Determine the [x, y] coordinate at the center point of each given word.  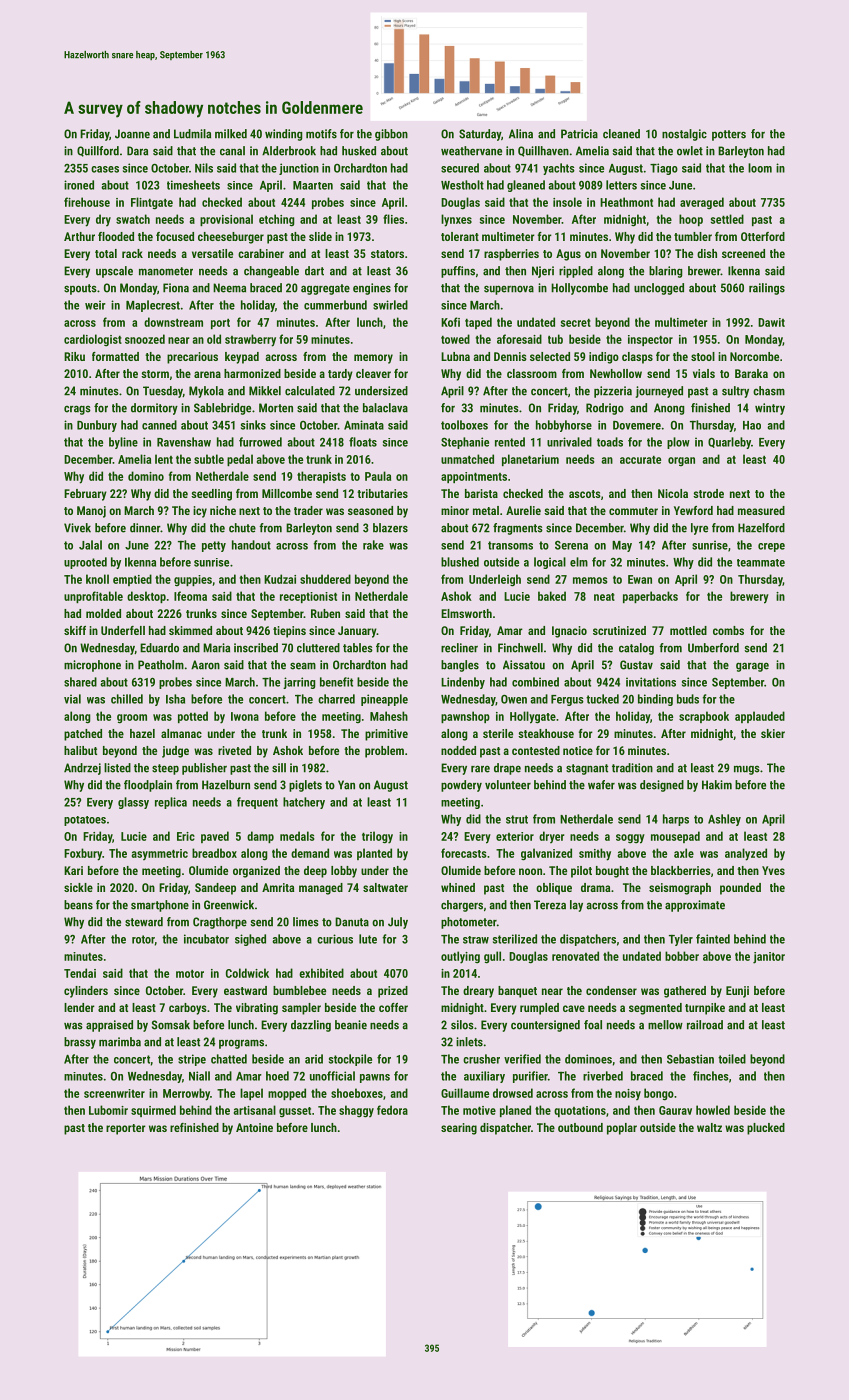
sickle [78, 887]
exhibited [321, 973]
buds [688, 699]
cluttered [318, 648]
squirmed [153, 1111]
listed [117, 768]
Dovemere [637, 425]
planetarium [530, 460]
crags [77, 410]
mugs [747, 770]
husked [359, 151]
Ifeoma [190, 596]
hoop [691, 220]
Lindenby [463, 683]
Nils [204, 168]
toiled [732, 1059]
